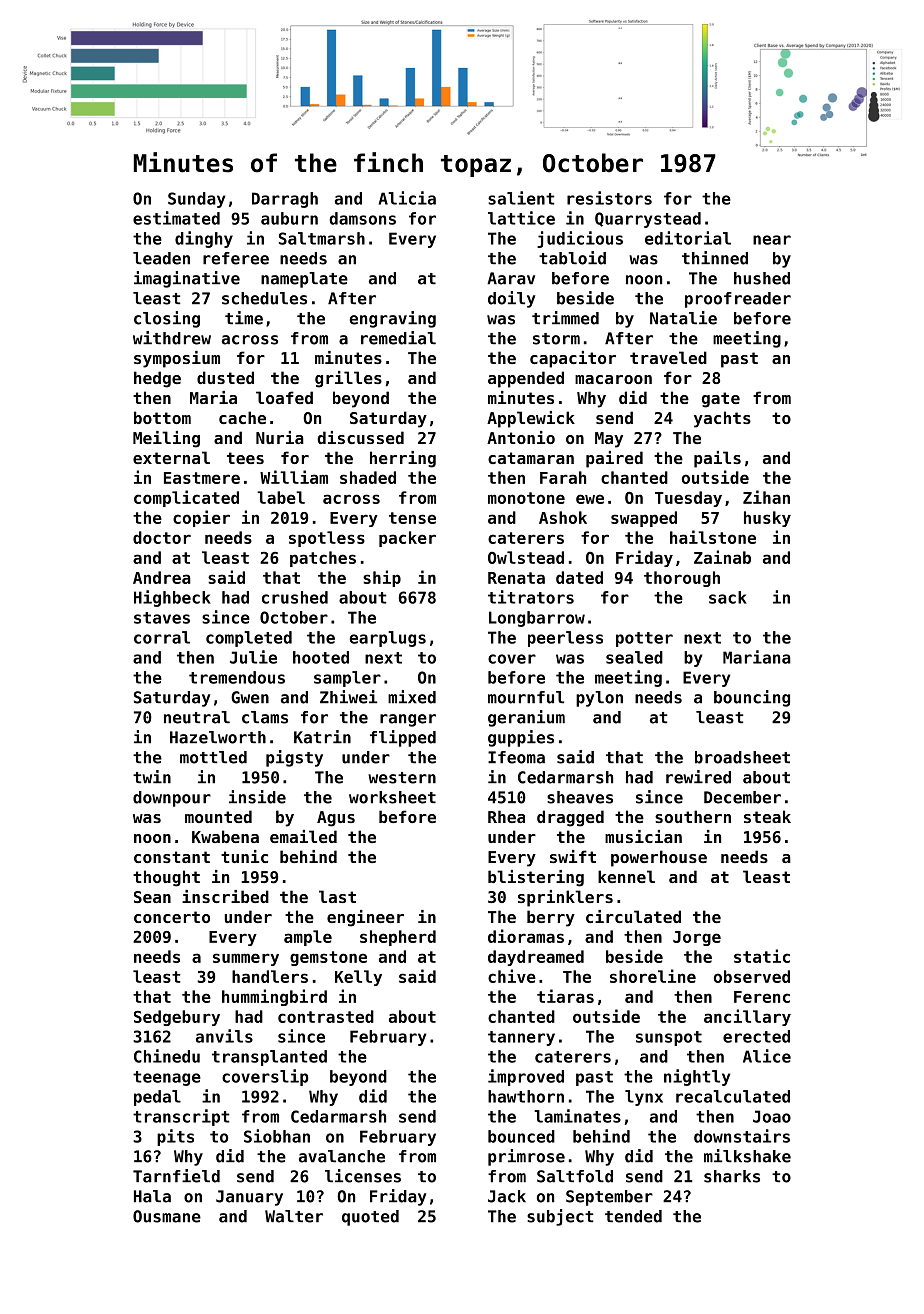 The width and height of the document is (924, 1314). Describe the element at coordinates (176, 1176) in the document. I see `Tarnfield` at that location.
